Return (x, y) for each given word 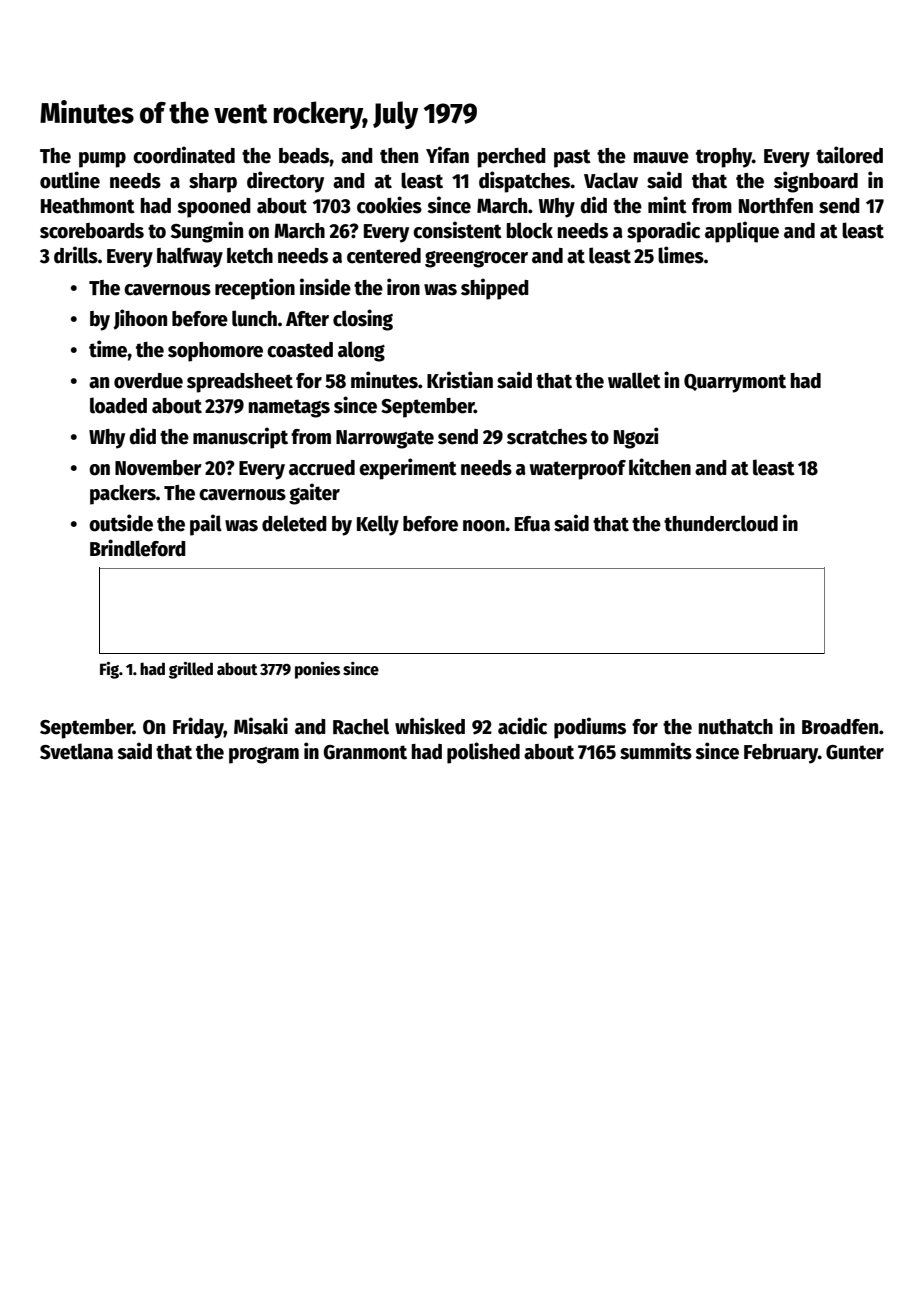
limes (681, 255)
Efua (532, 524)
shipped (495, 289)
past (572, 158)
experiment (408, 469)
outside (121, 523)
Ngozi (636, 438)
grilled (191, 670)
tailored (849, 155)
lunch (254, 318)
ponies (317, 670)
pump (102, 160)
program (264, 755)
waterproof (578, 470)
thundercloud (721, 523)
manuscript (240, 438)
